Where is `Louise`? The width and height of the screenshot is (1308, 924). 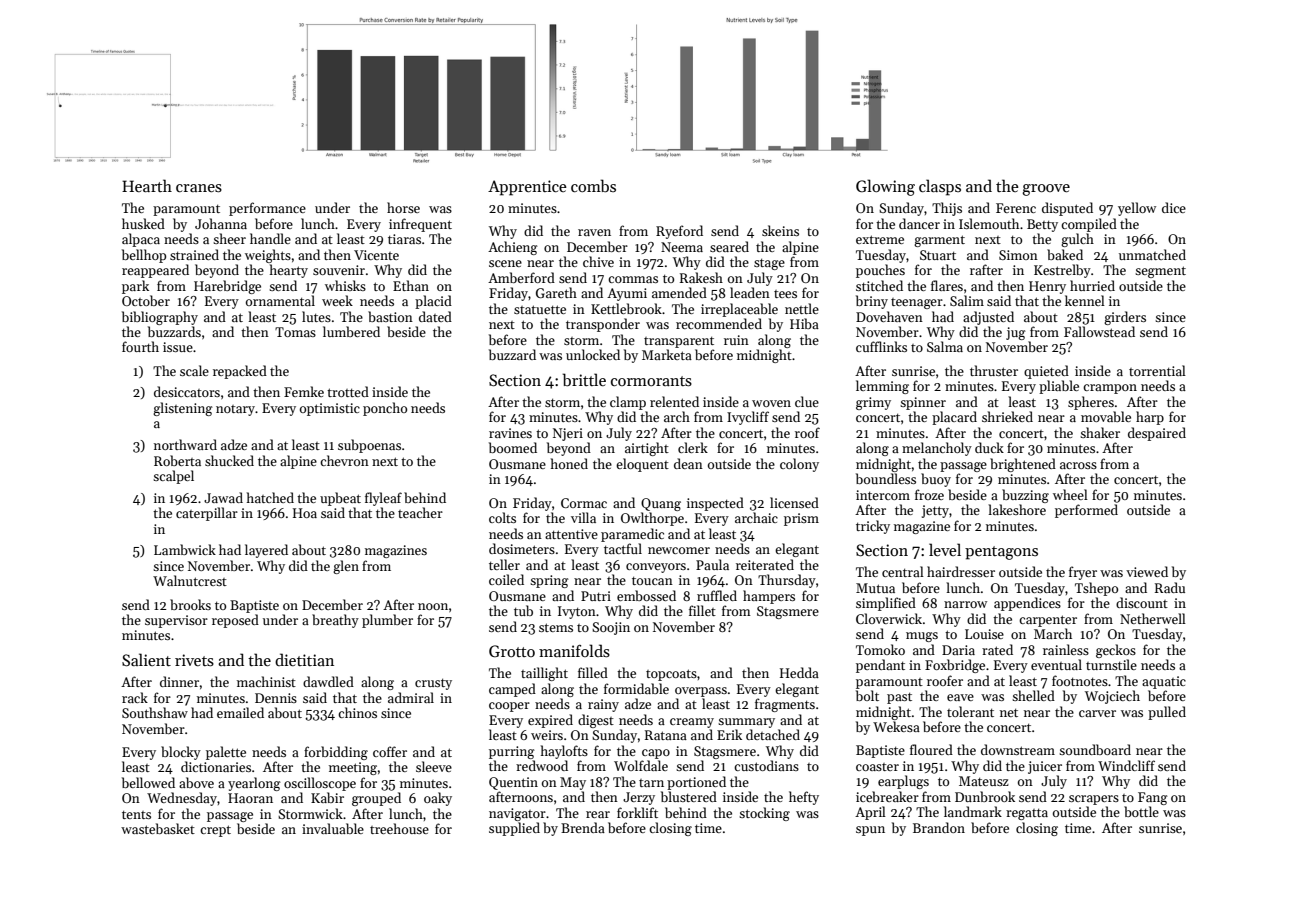 Louise is located at coordinates (984, 634).
